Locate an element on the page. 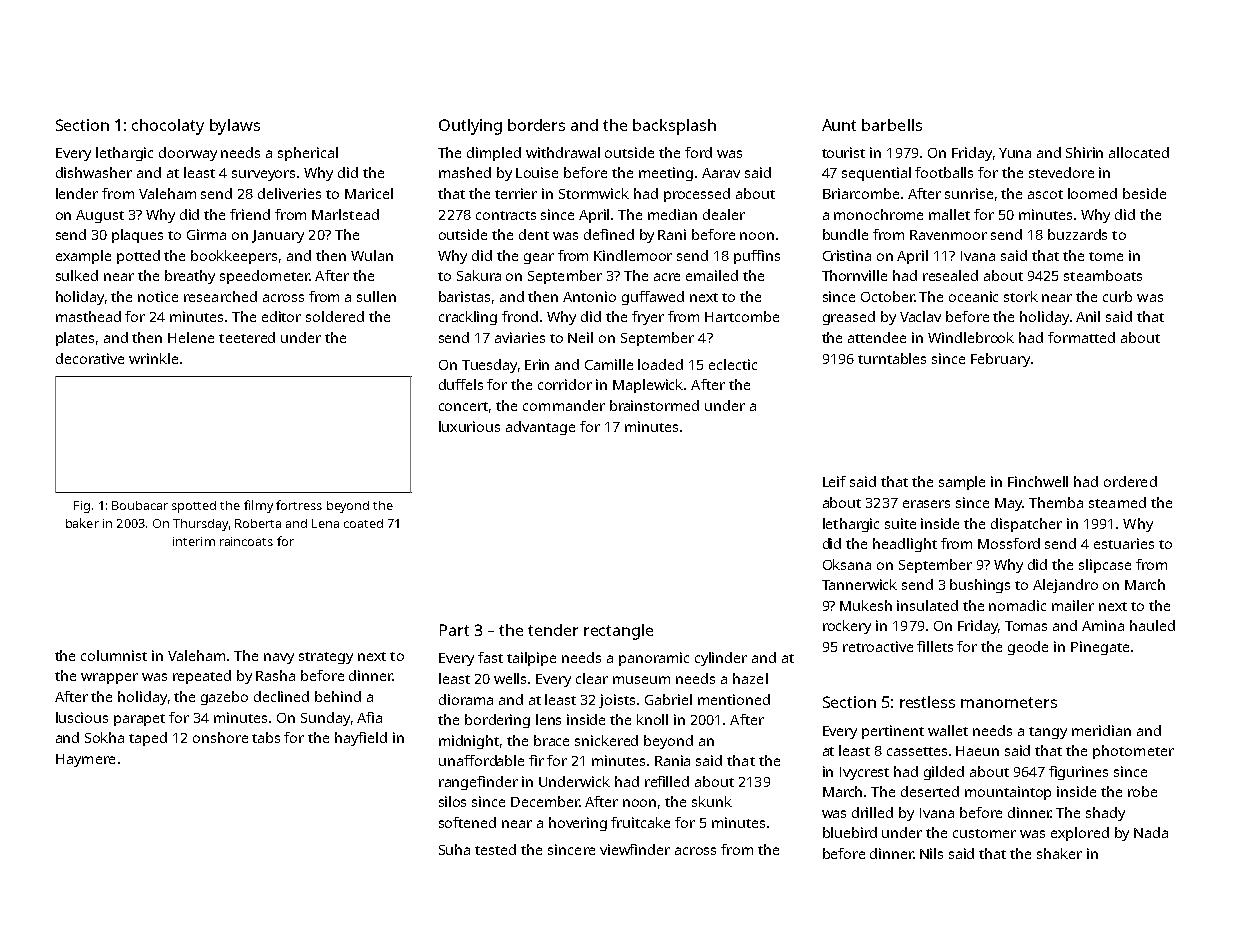  dimpled is located at coordinates (494, 154).
